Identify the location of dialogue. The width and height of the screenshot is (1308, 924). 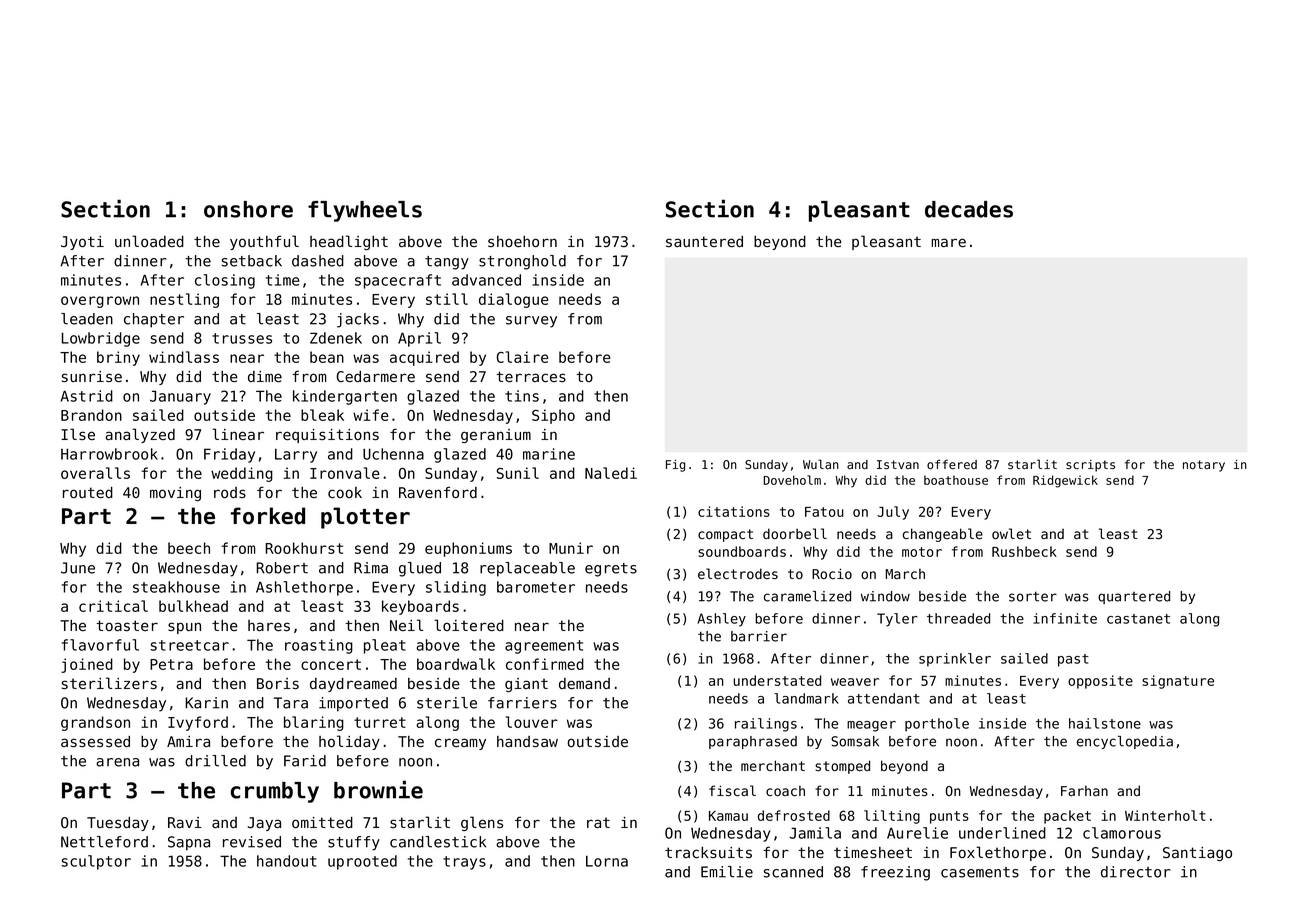
(514, 300).
